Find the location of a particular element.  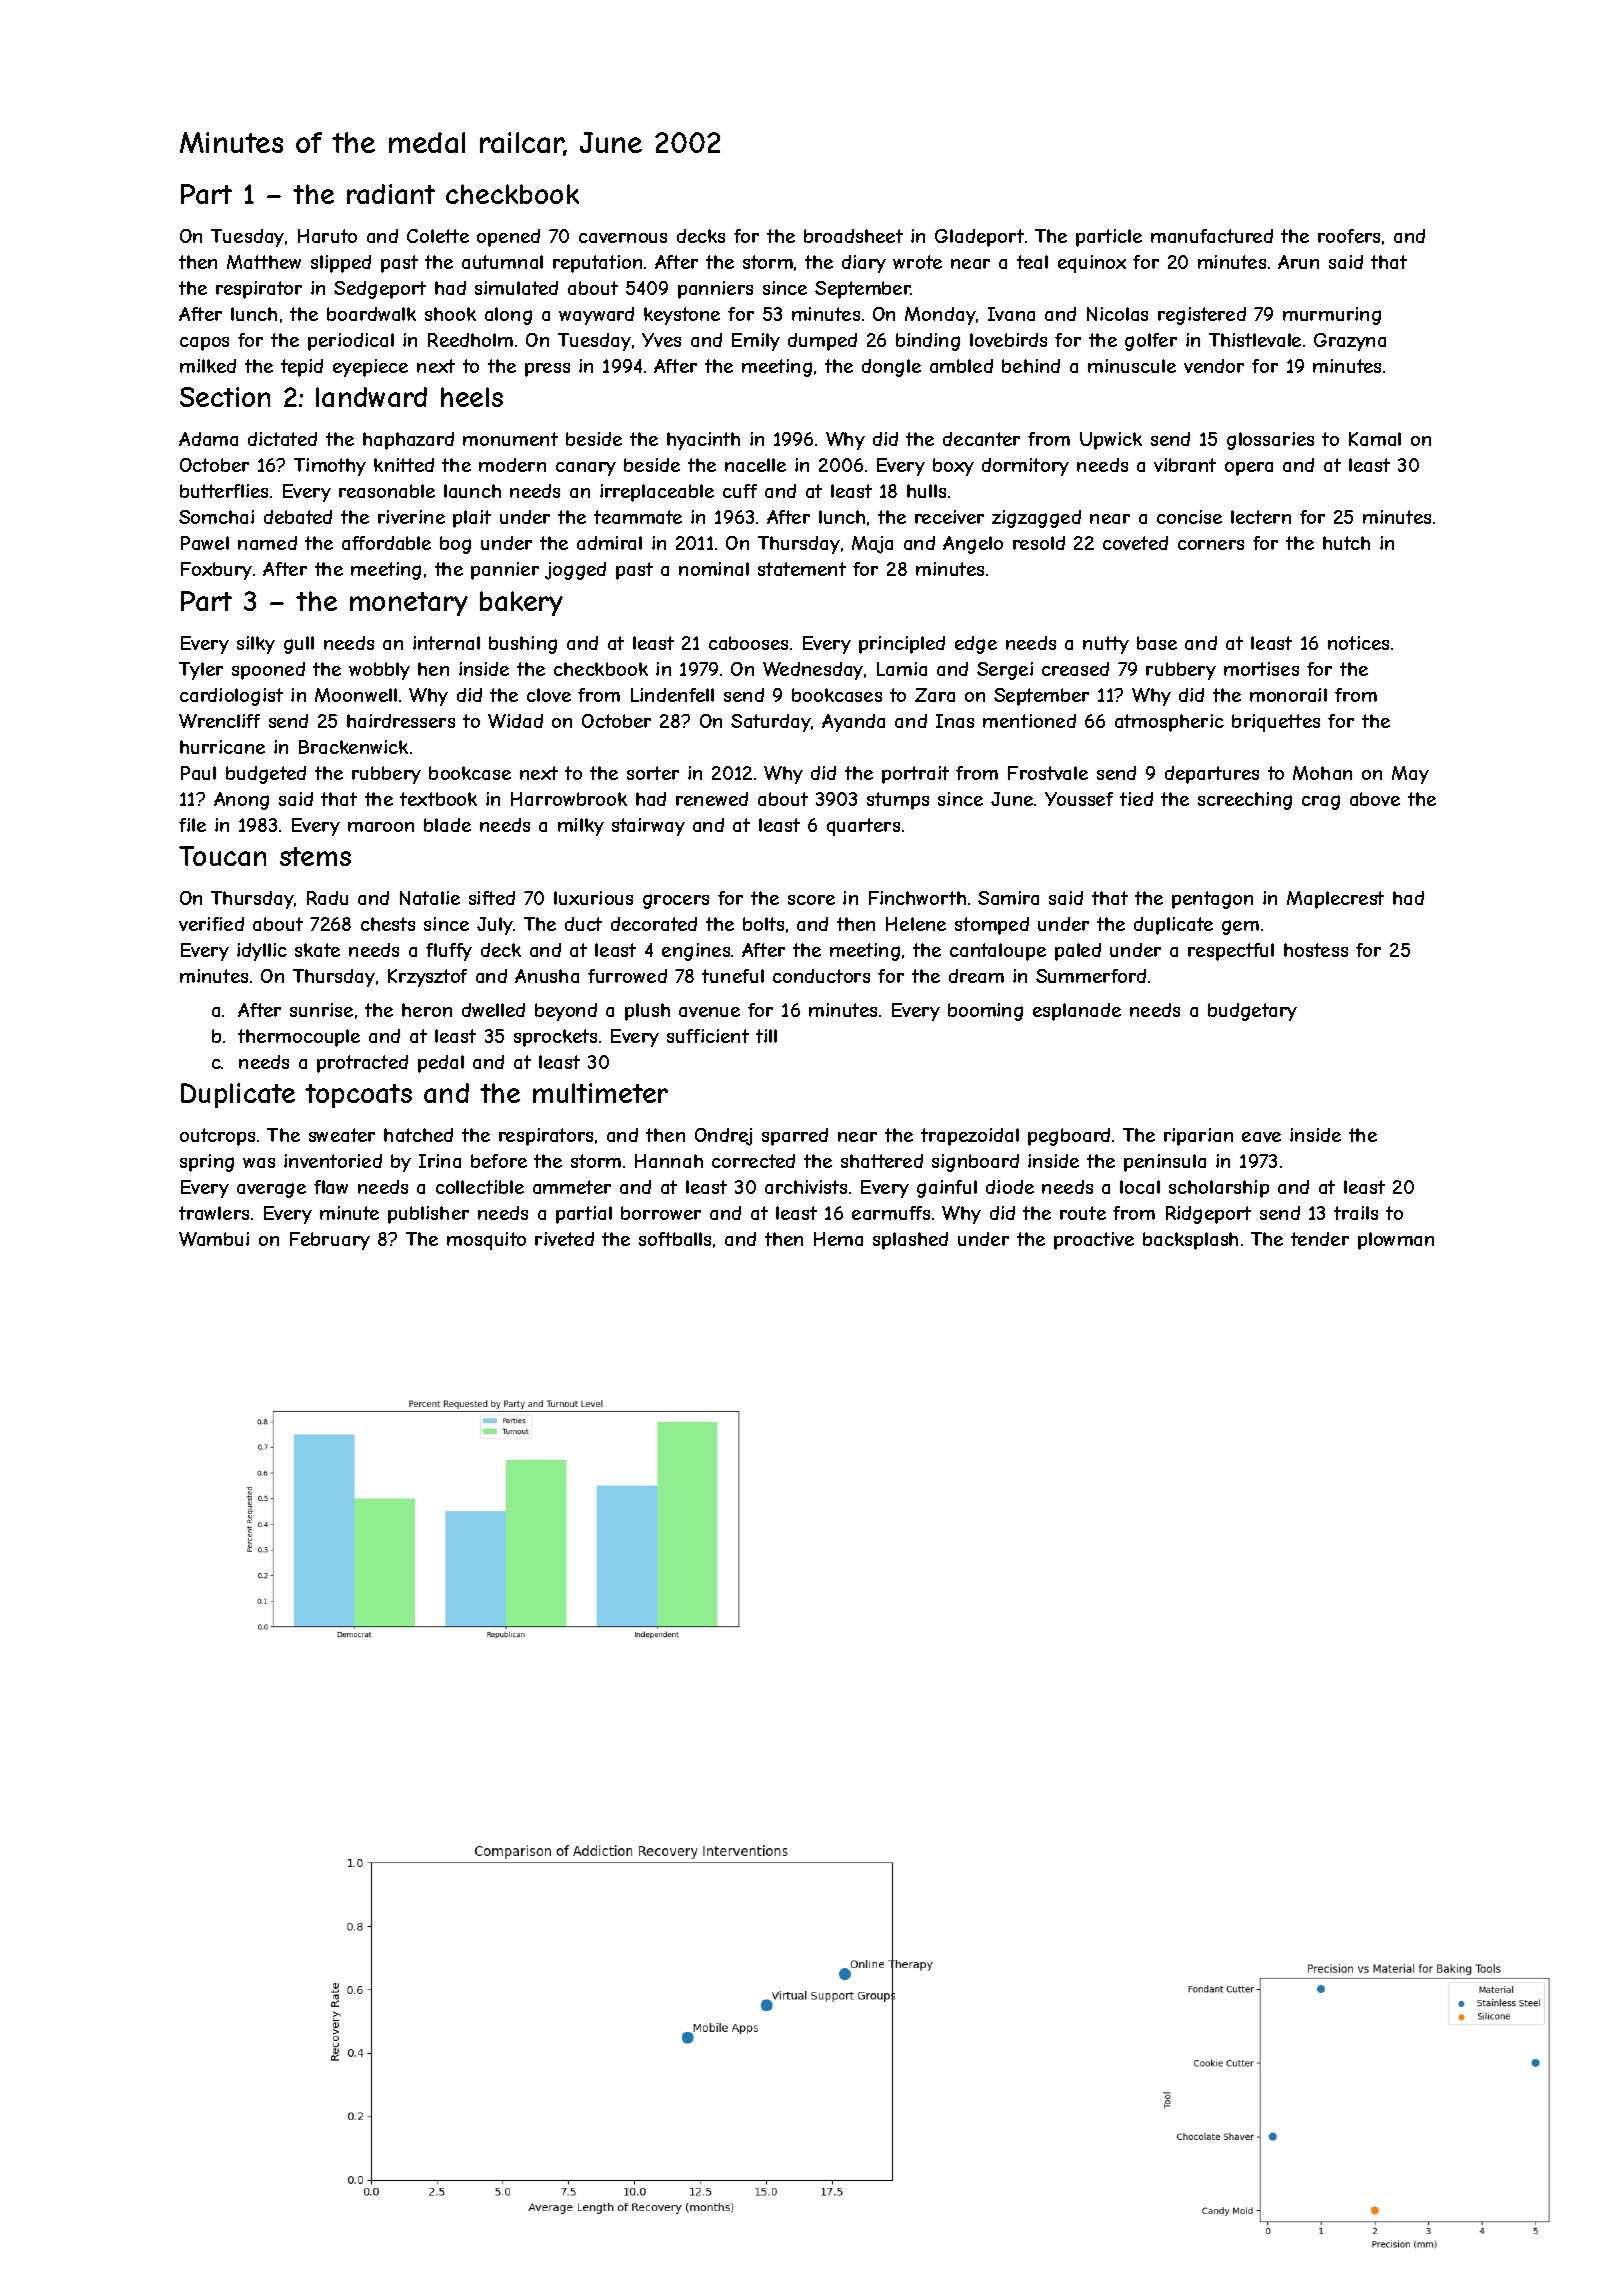

Wambui is located at coordinates (214, 1239).
